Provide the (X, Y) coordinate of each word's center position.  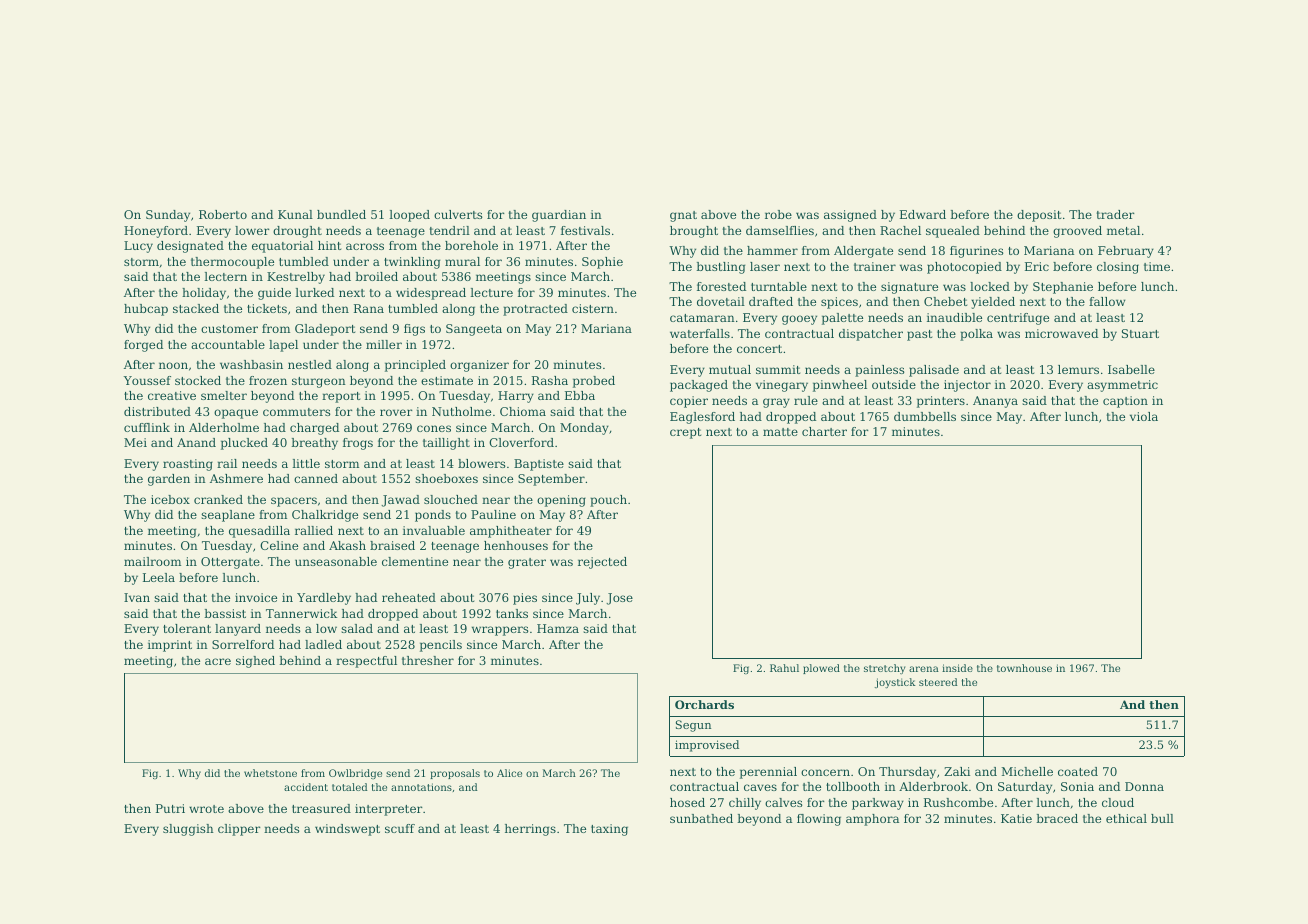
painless (879, 371)
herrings (530, 830)
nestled (310, 364)
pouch (608, 501)
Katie (1016, 818)
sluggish (188, 830)
